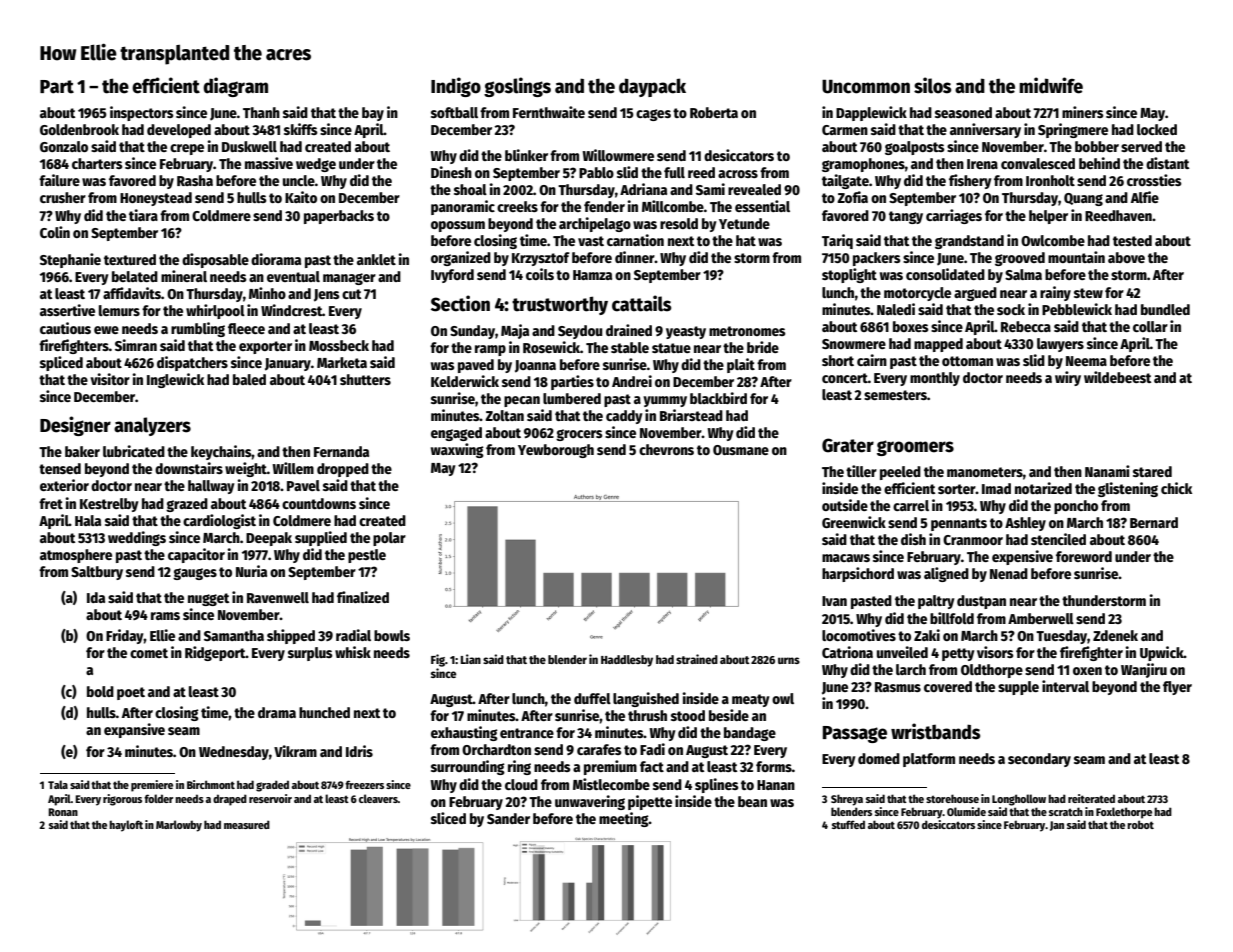 The image size is (1233, 952). What do you see at coordinates (898, 687) in the image?
I see `Rasmus` at bounding box center [898, 687].
